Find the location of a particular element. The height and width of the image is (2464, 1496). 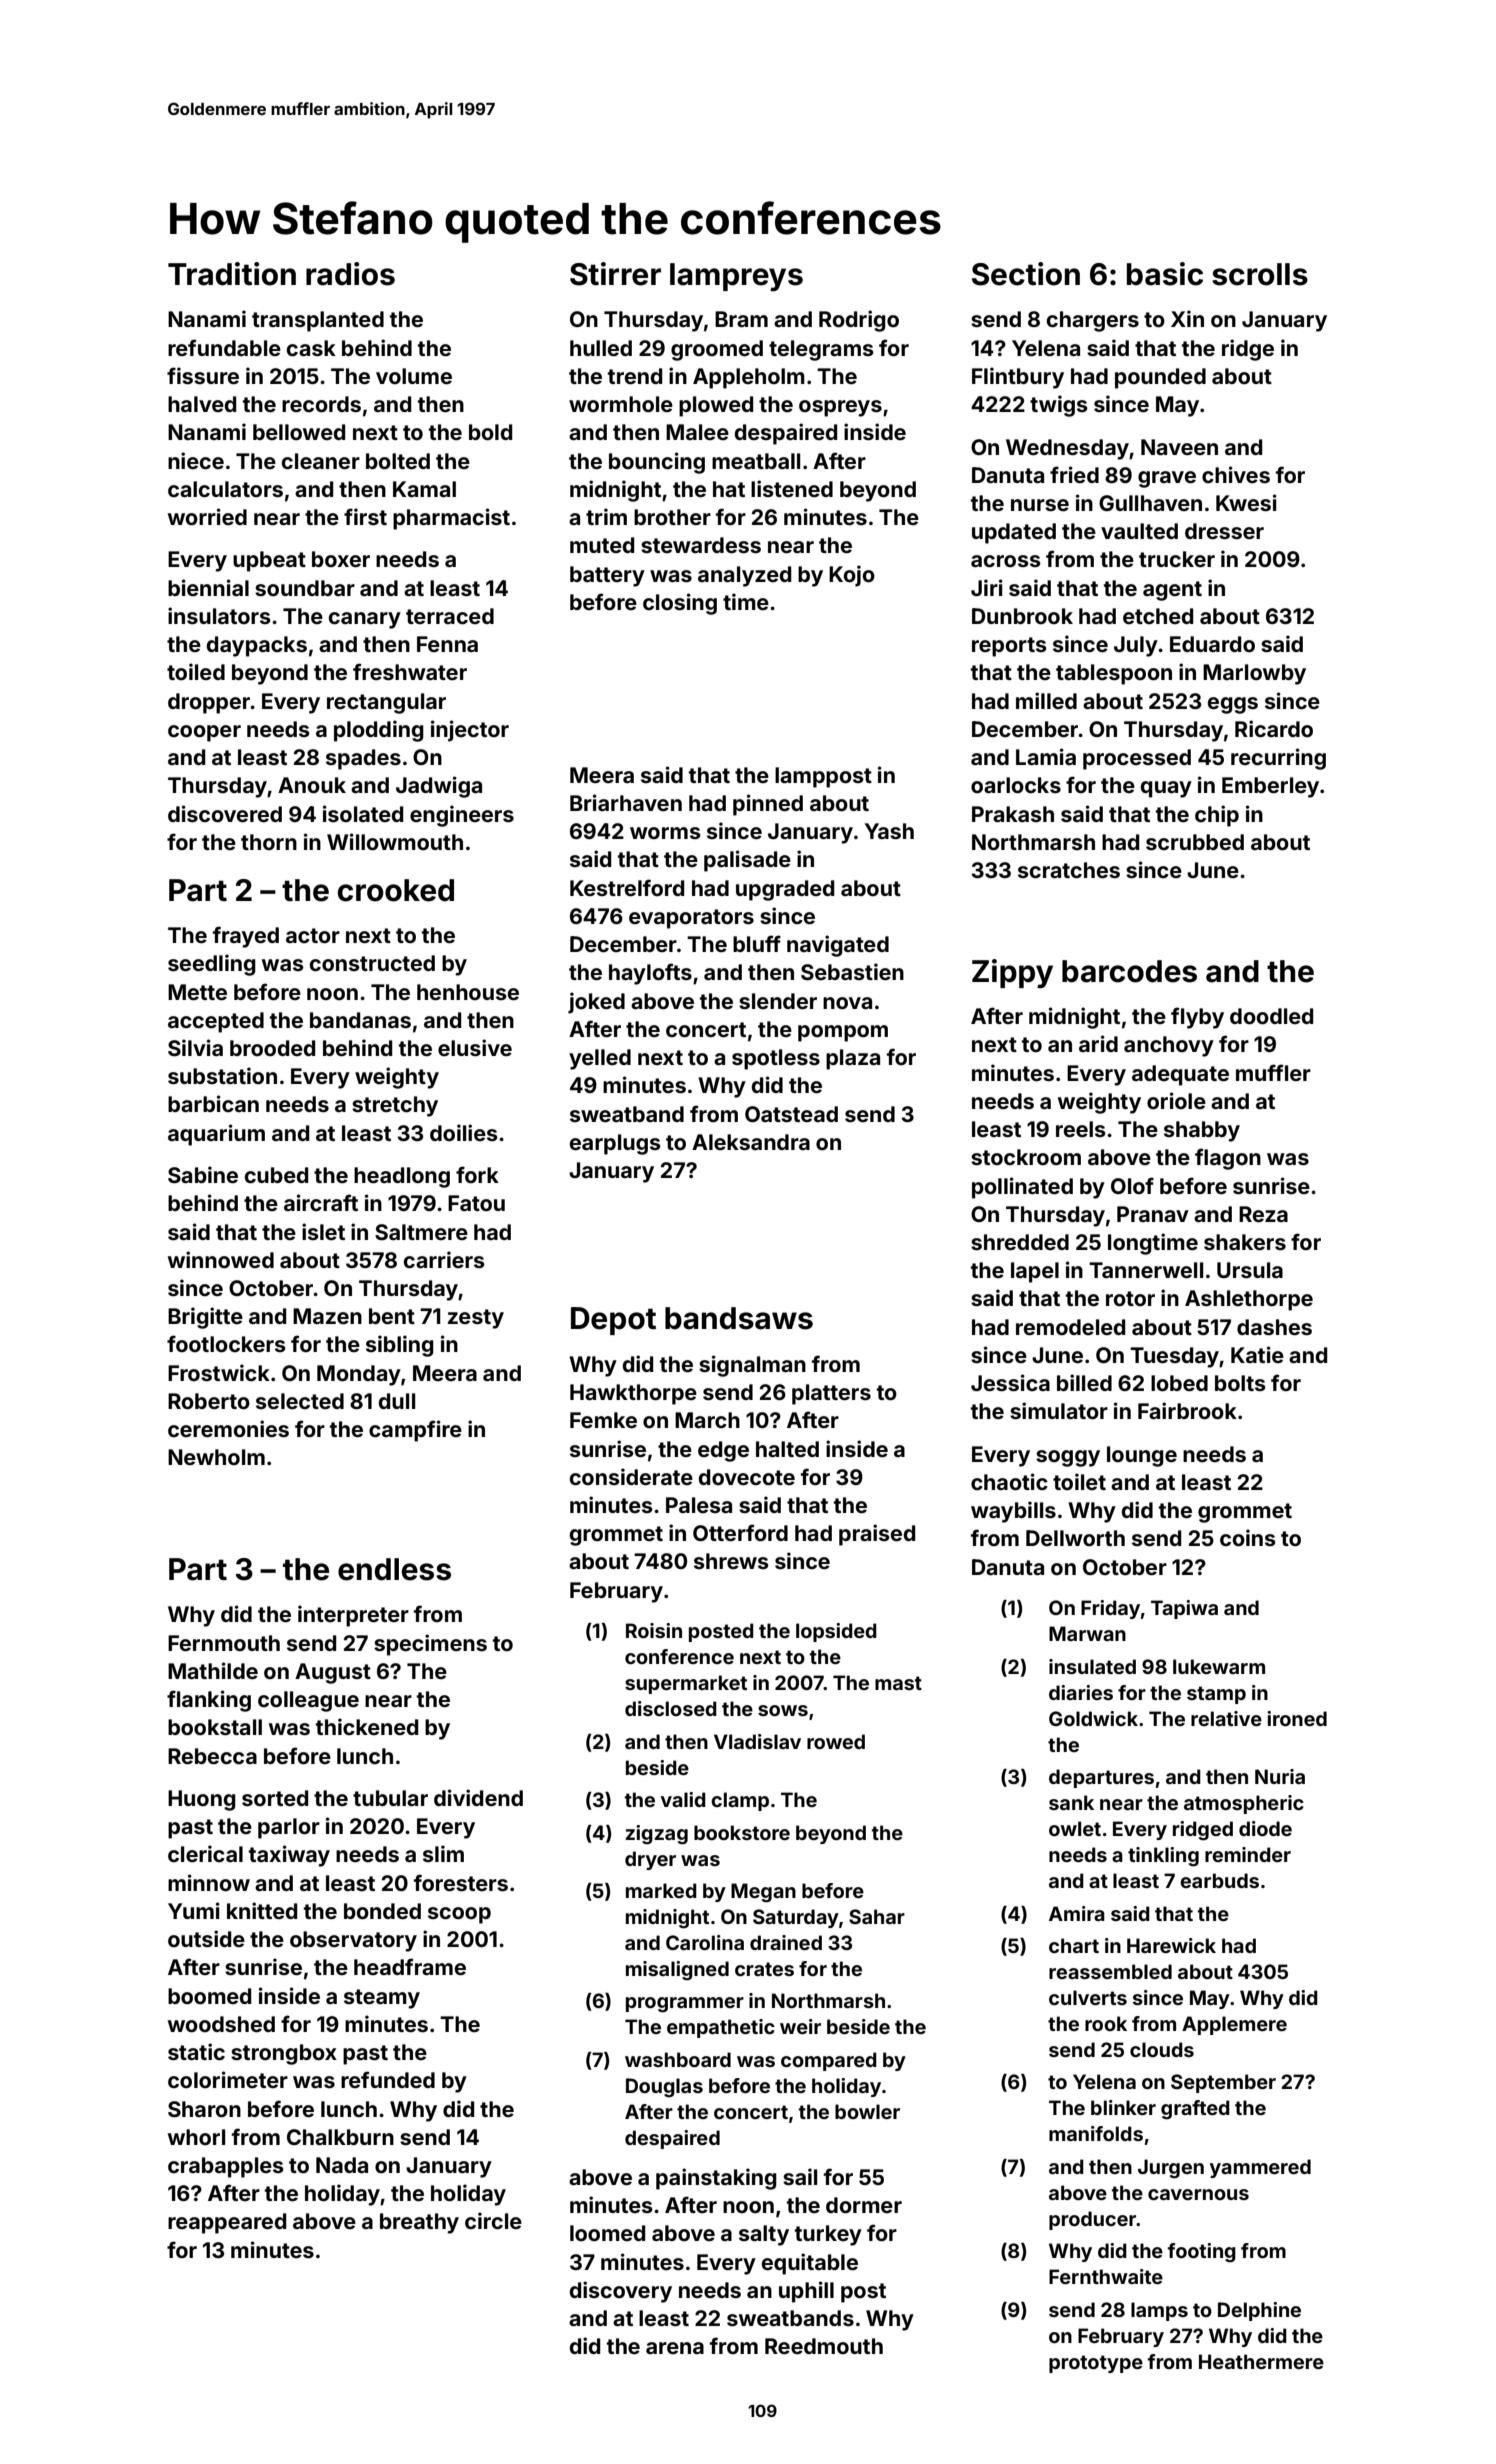

bent is located at coordinates (392, 1316).
